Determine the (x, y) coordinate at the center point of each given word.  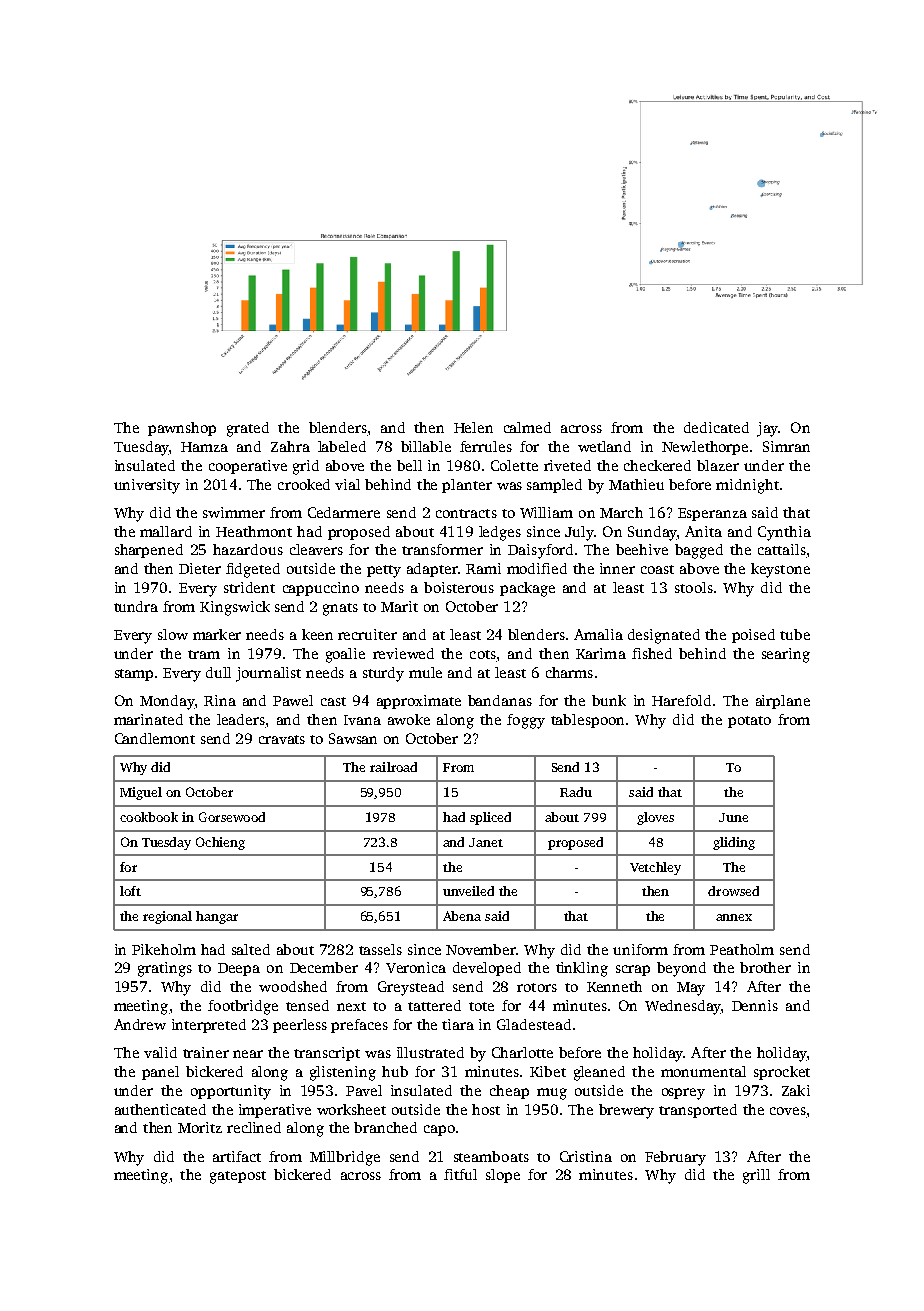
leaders (241, 719)
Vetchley (655, 868)
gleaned (599, 1073)
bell (409, 465)
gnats (340, 609)
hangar (217, 917)
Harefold (681, 700)
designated (664, 636)
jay (767, 429)
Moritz (200, 1127)
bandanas (500, 700)
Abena (462, 916)
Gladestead (534, 1024)
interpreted (209, 1026)
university (147, 486)
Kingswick (235, 608)
